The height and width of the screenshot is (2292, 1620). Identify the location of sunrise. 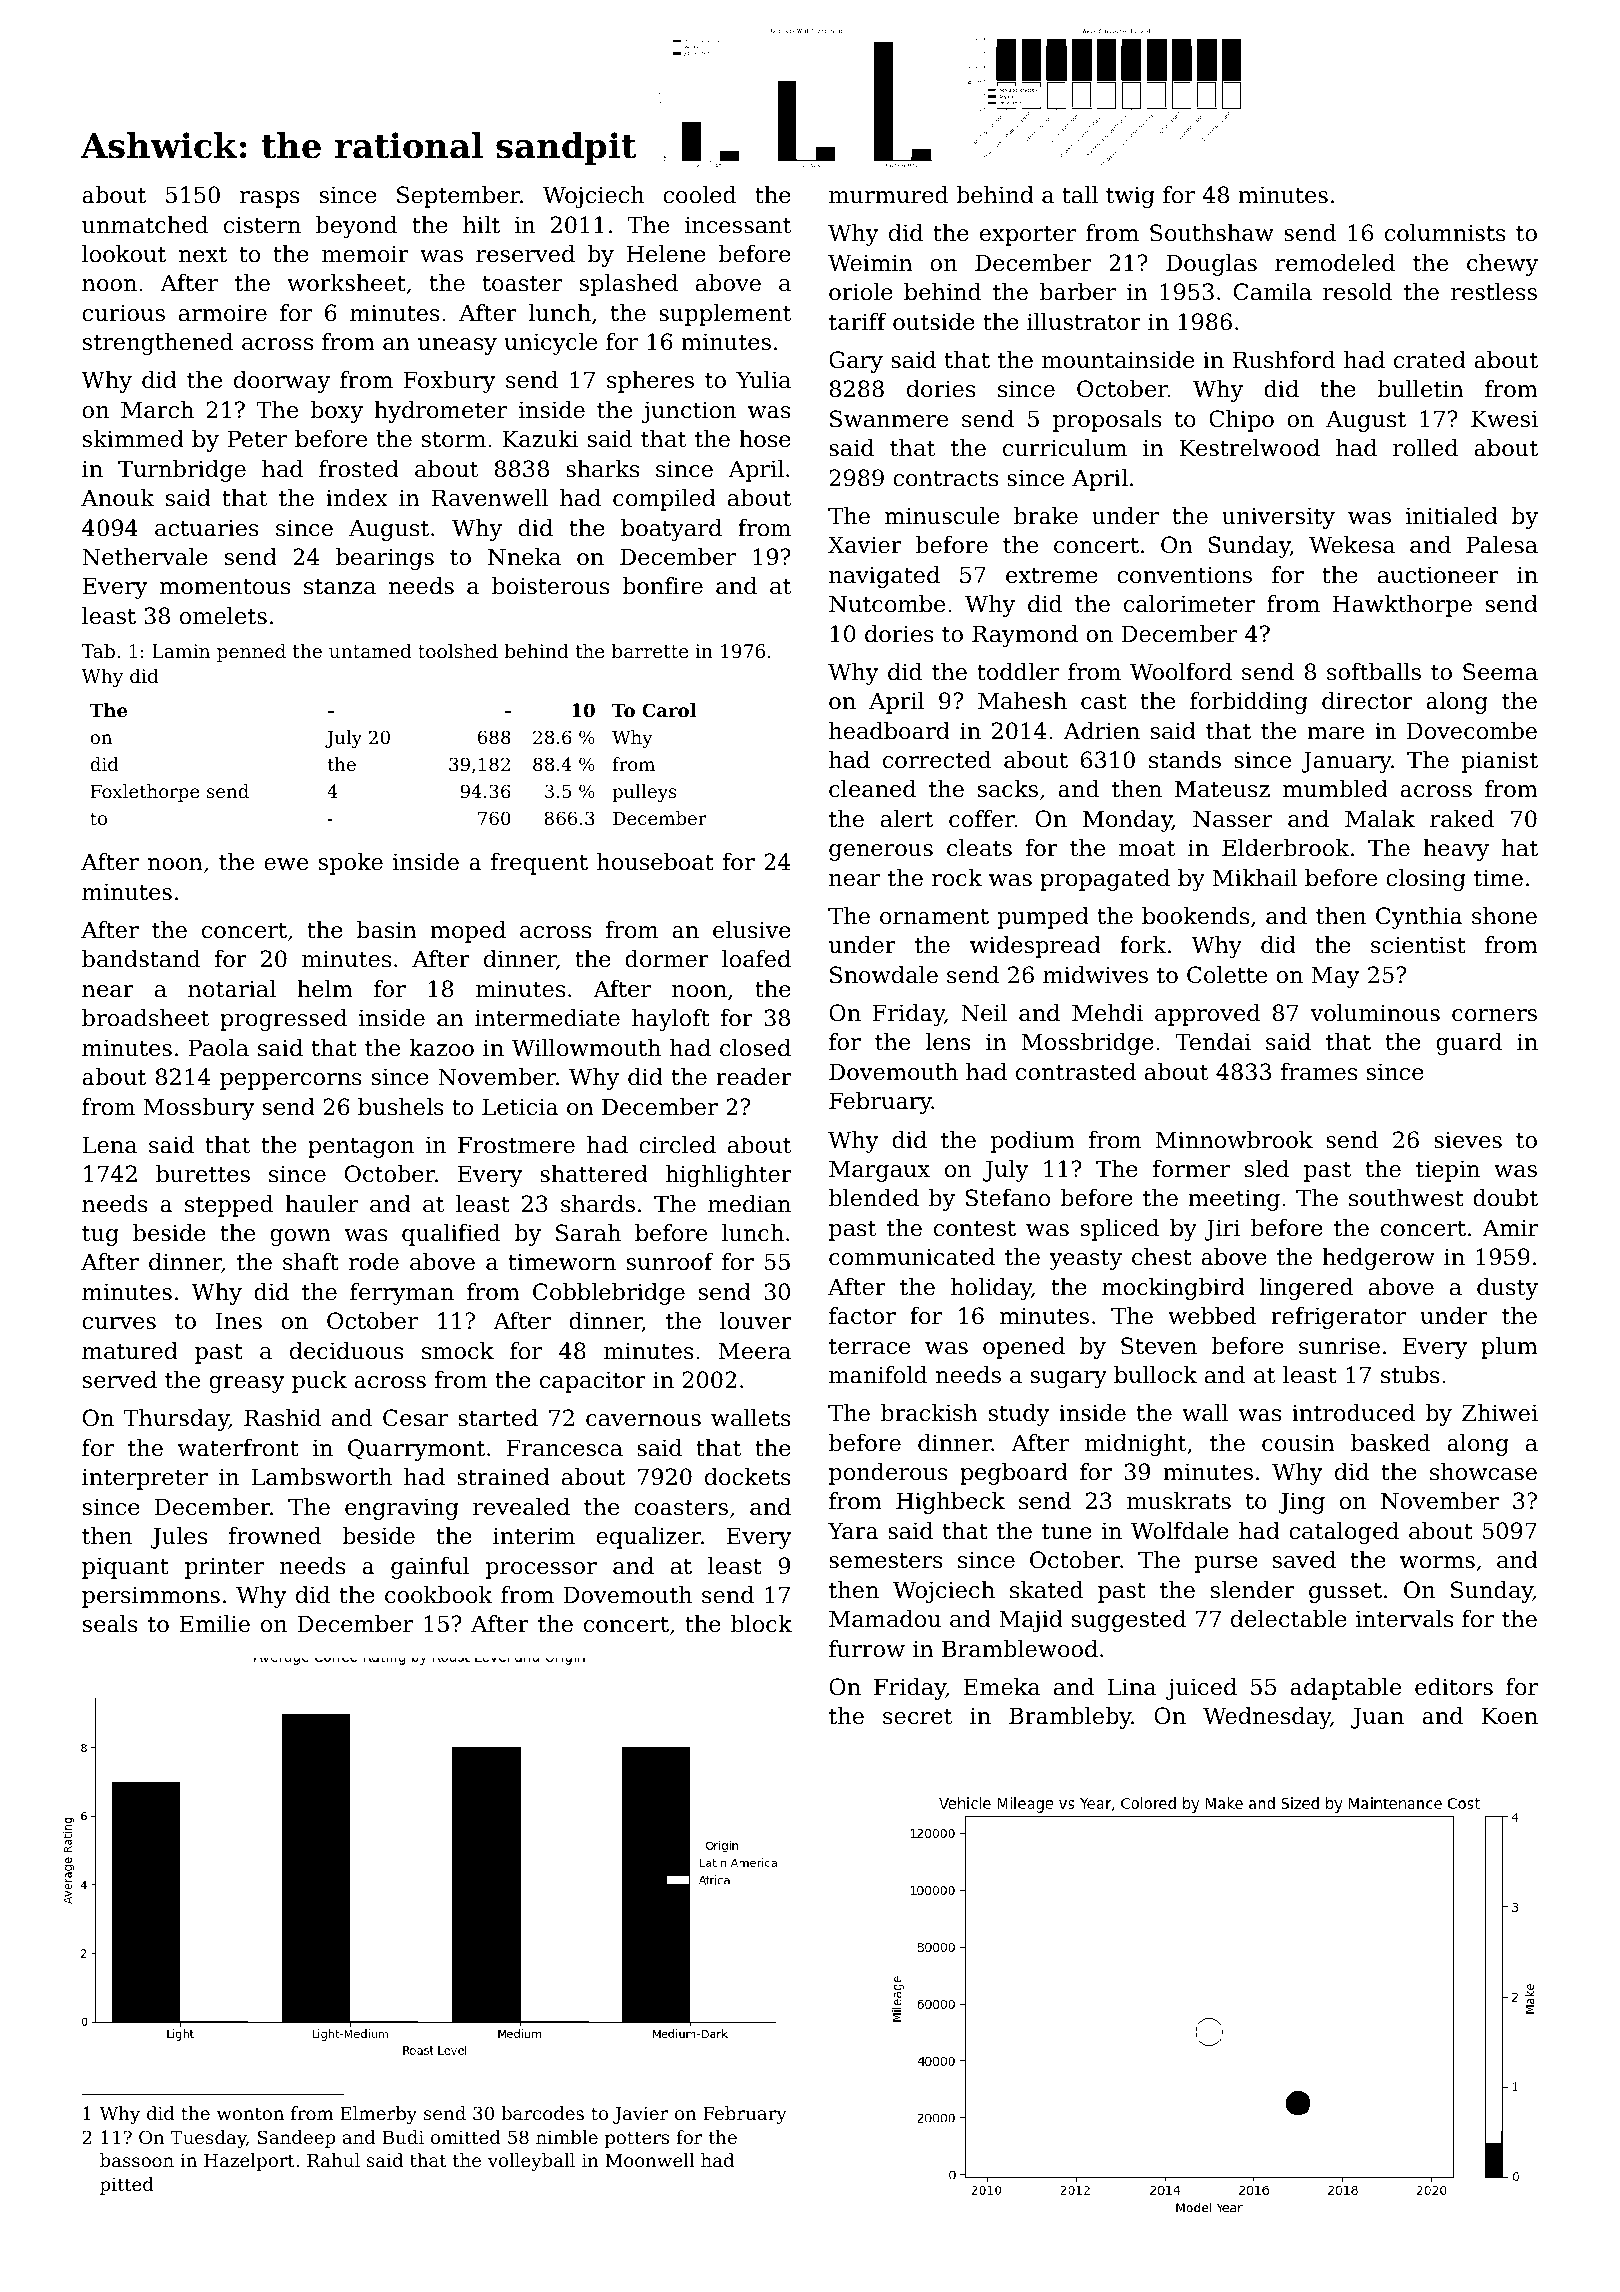
(1339, 1346).
